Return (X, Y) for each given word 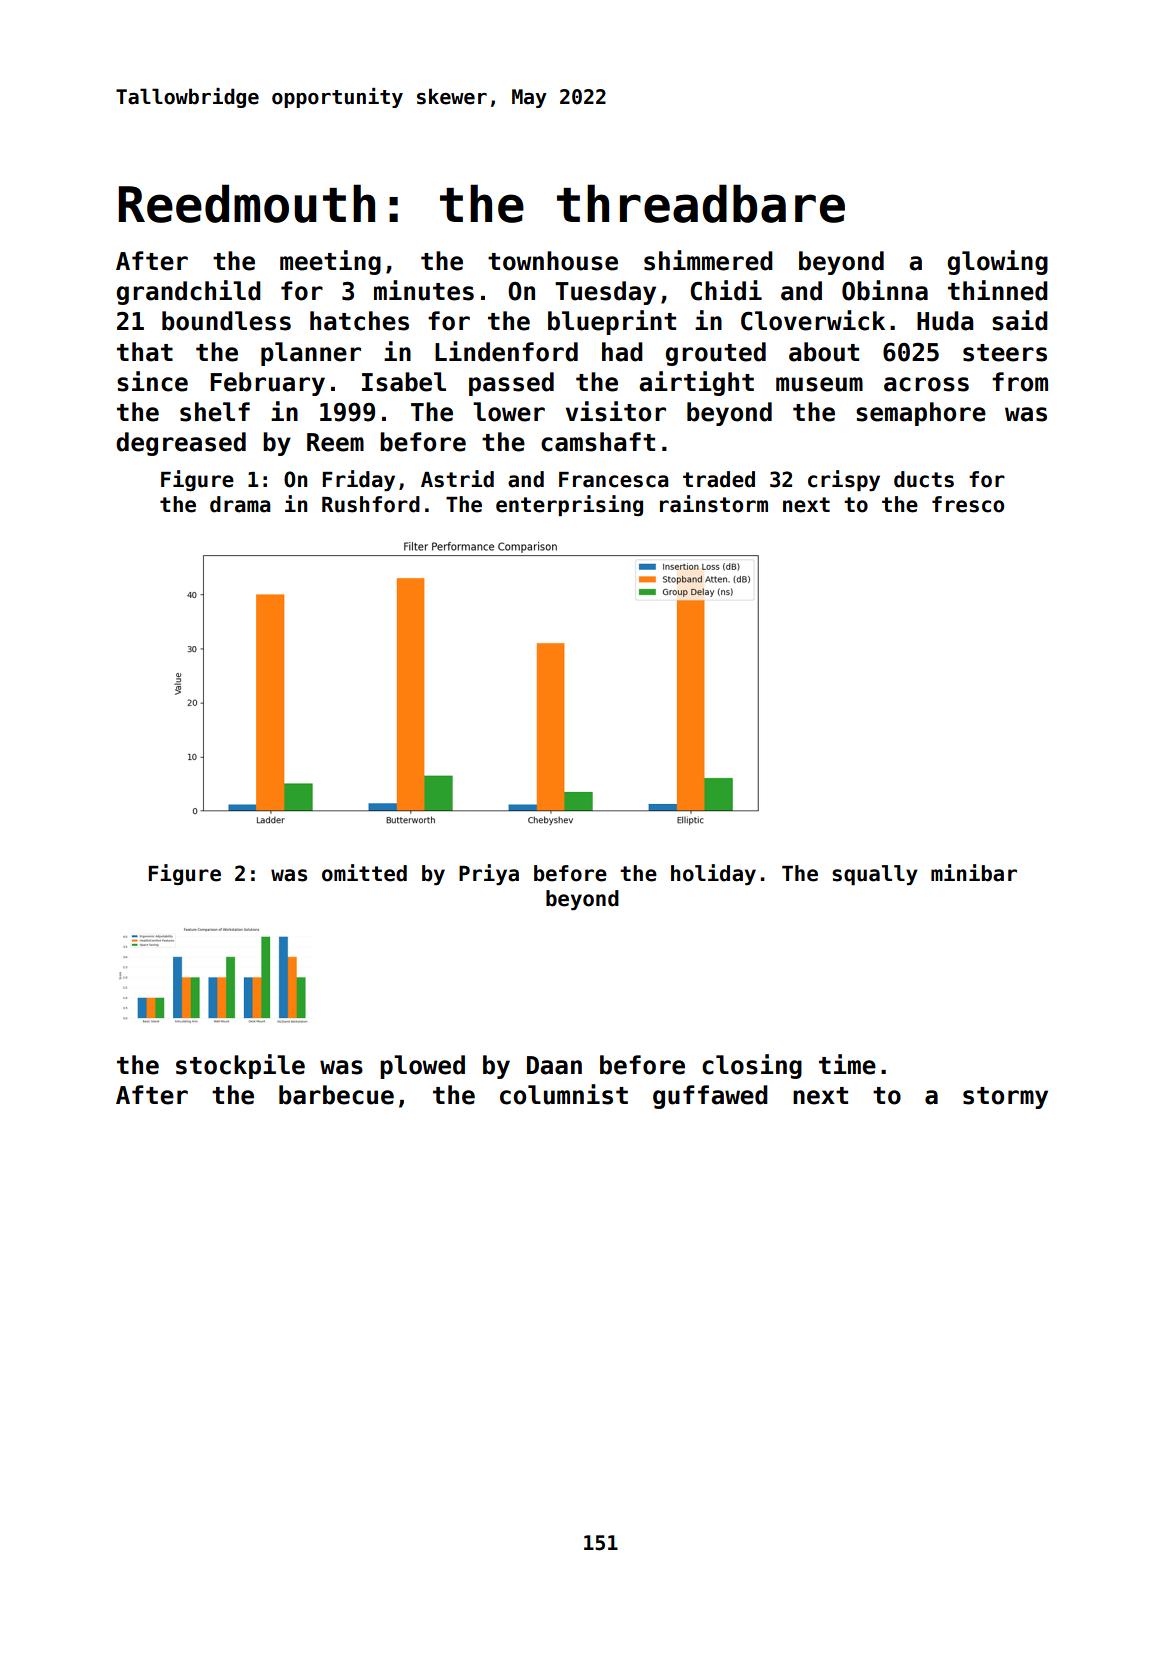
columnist (564, 1094)
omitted (364, 873)
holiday (713, 874)
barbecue (336, 1095)
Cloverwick (813, 320)
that (145, 352)
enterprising (569, 505)
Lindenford (506, 351)
